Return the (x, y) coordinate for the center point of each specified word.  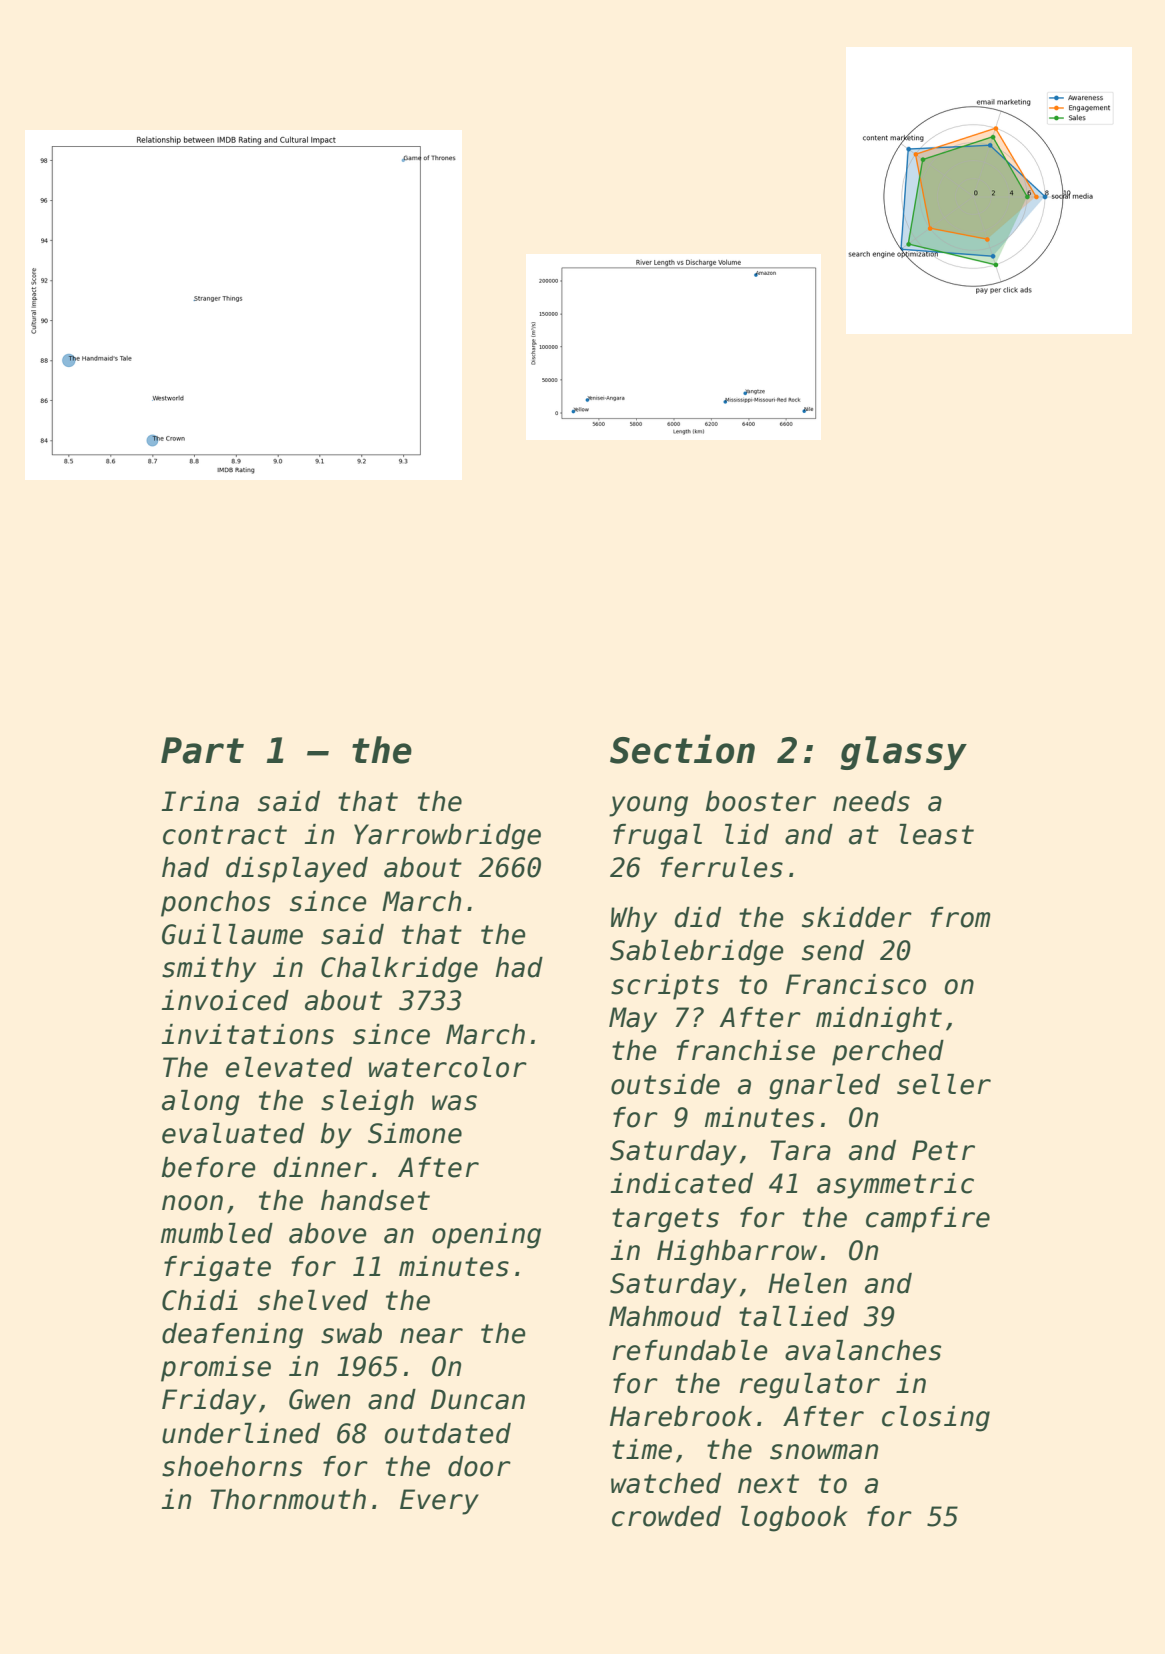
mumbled (217, 1233)
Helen (807, 1283)
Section (682, 749)
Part (202, 750)
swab (351, 1333)
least (936, 834)
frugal (657, 837)
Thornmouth (288, 1499)
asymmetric (895, 1186)
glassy (903, 753)
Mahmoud (665, 1316)
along (201, 1103)
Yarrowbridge (447, 837)
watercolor (448, 1067)
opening (486, 1236)
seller (944, 1084)
